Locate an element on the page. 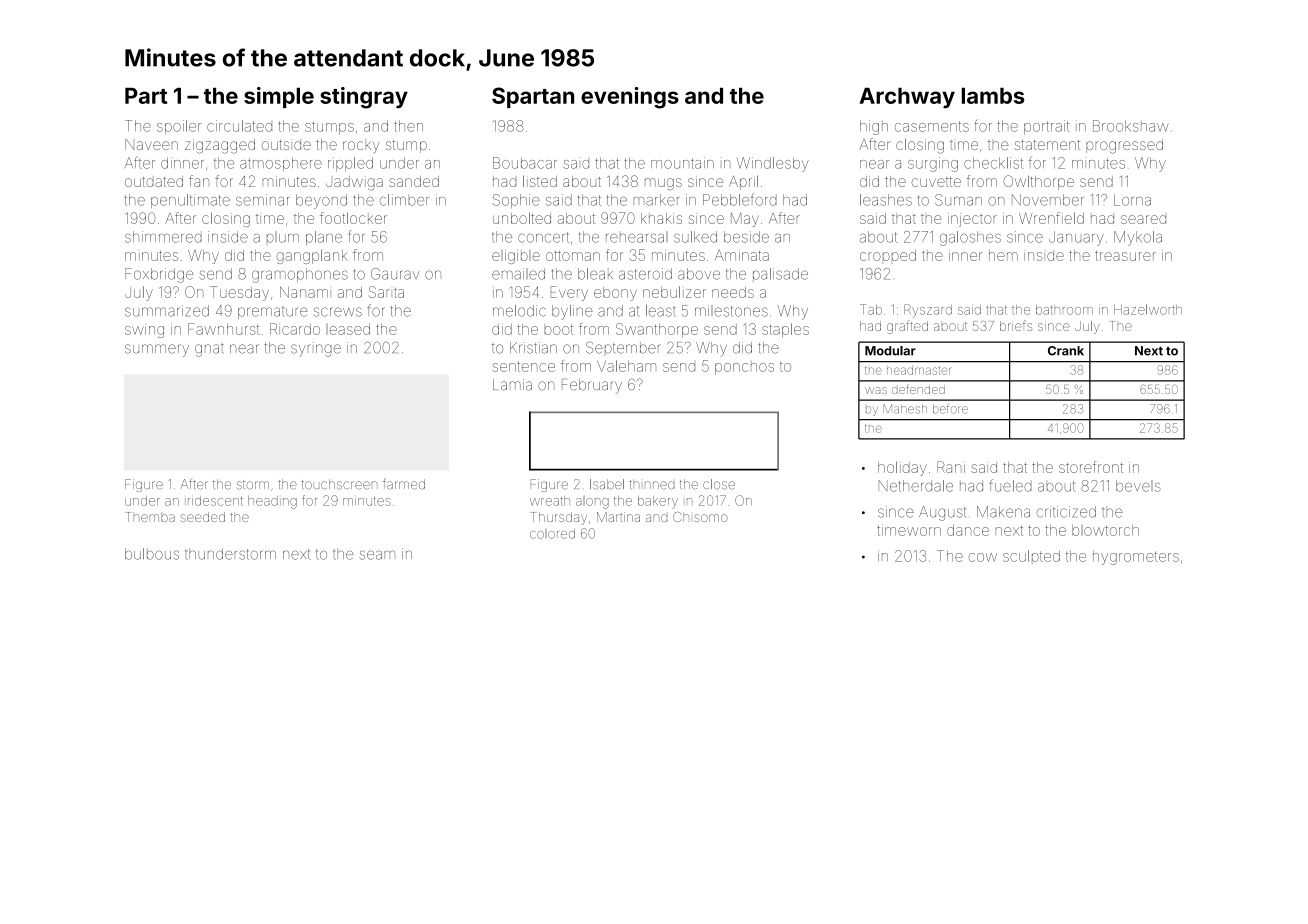 This page has width=1308, height=924. February is located at coordinates (592, 386).
